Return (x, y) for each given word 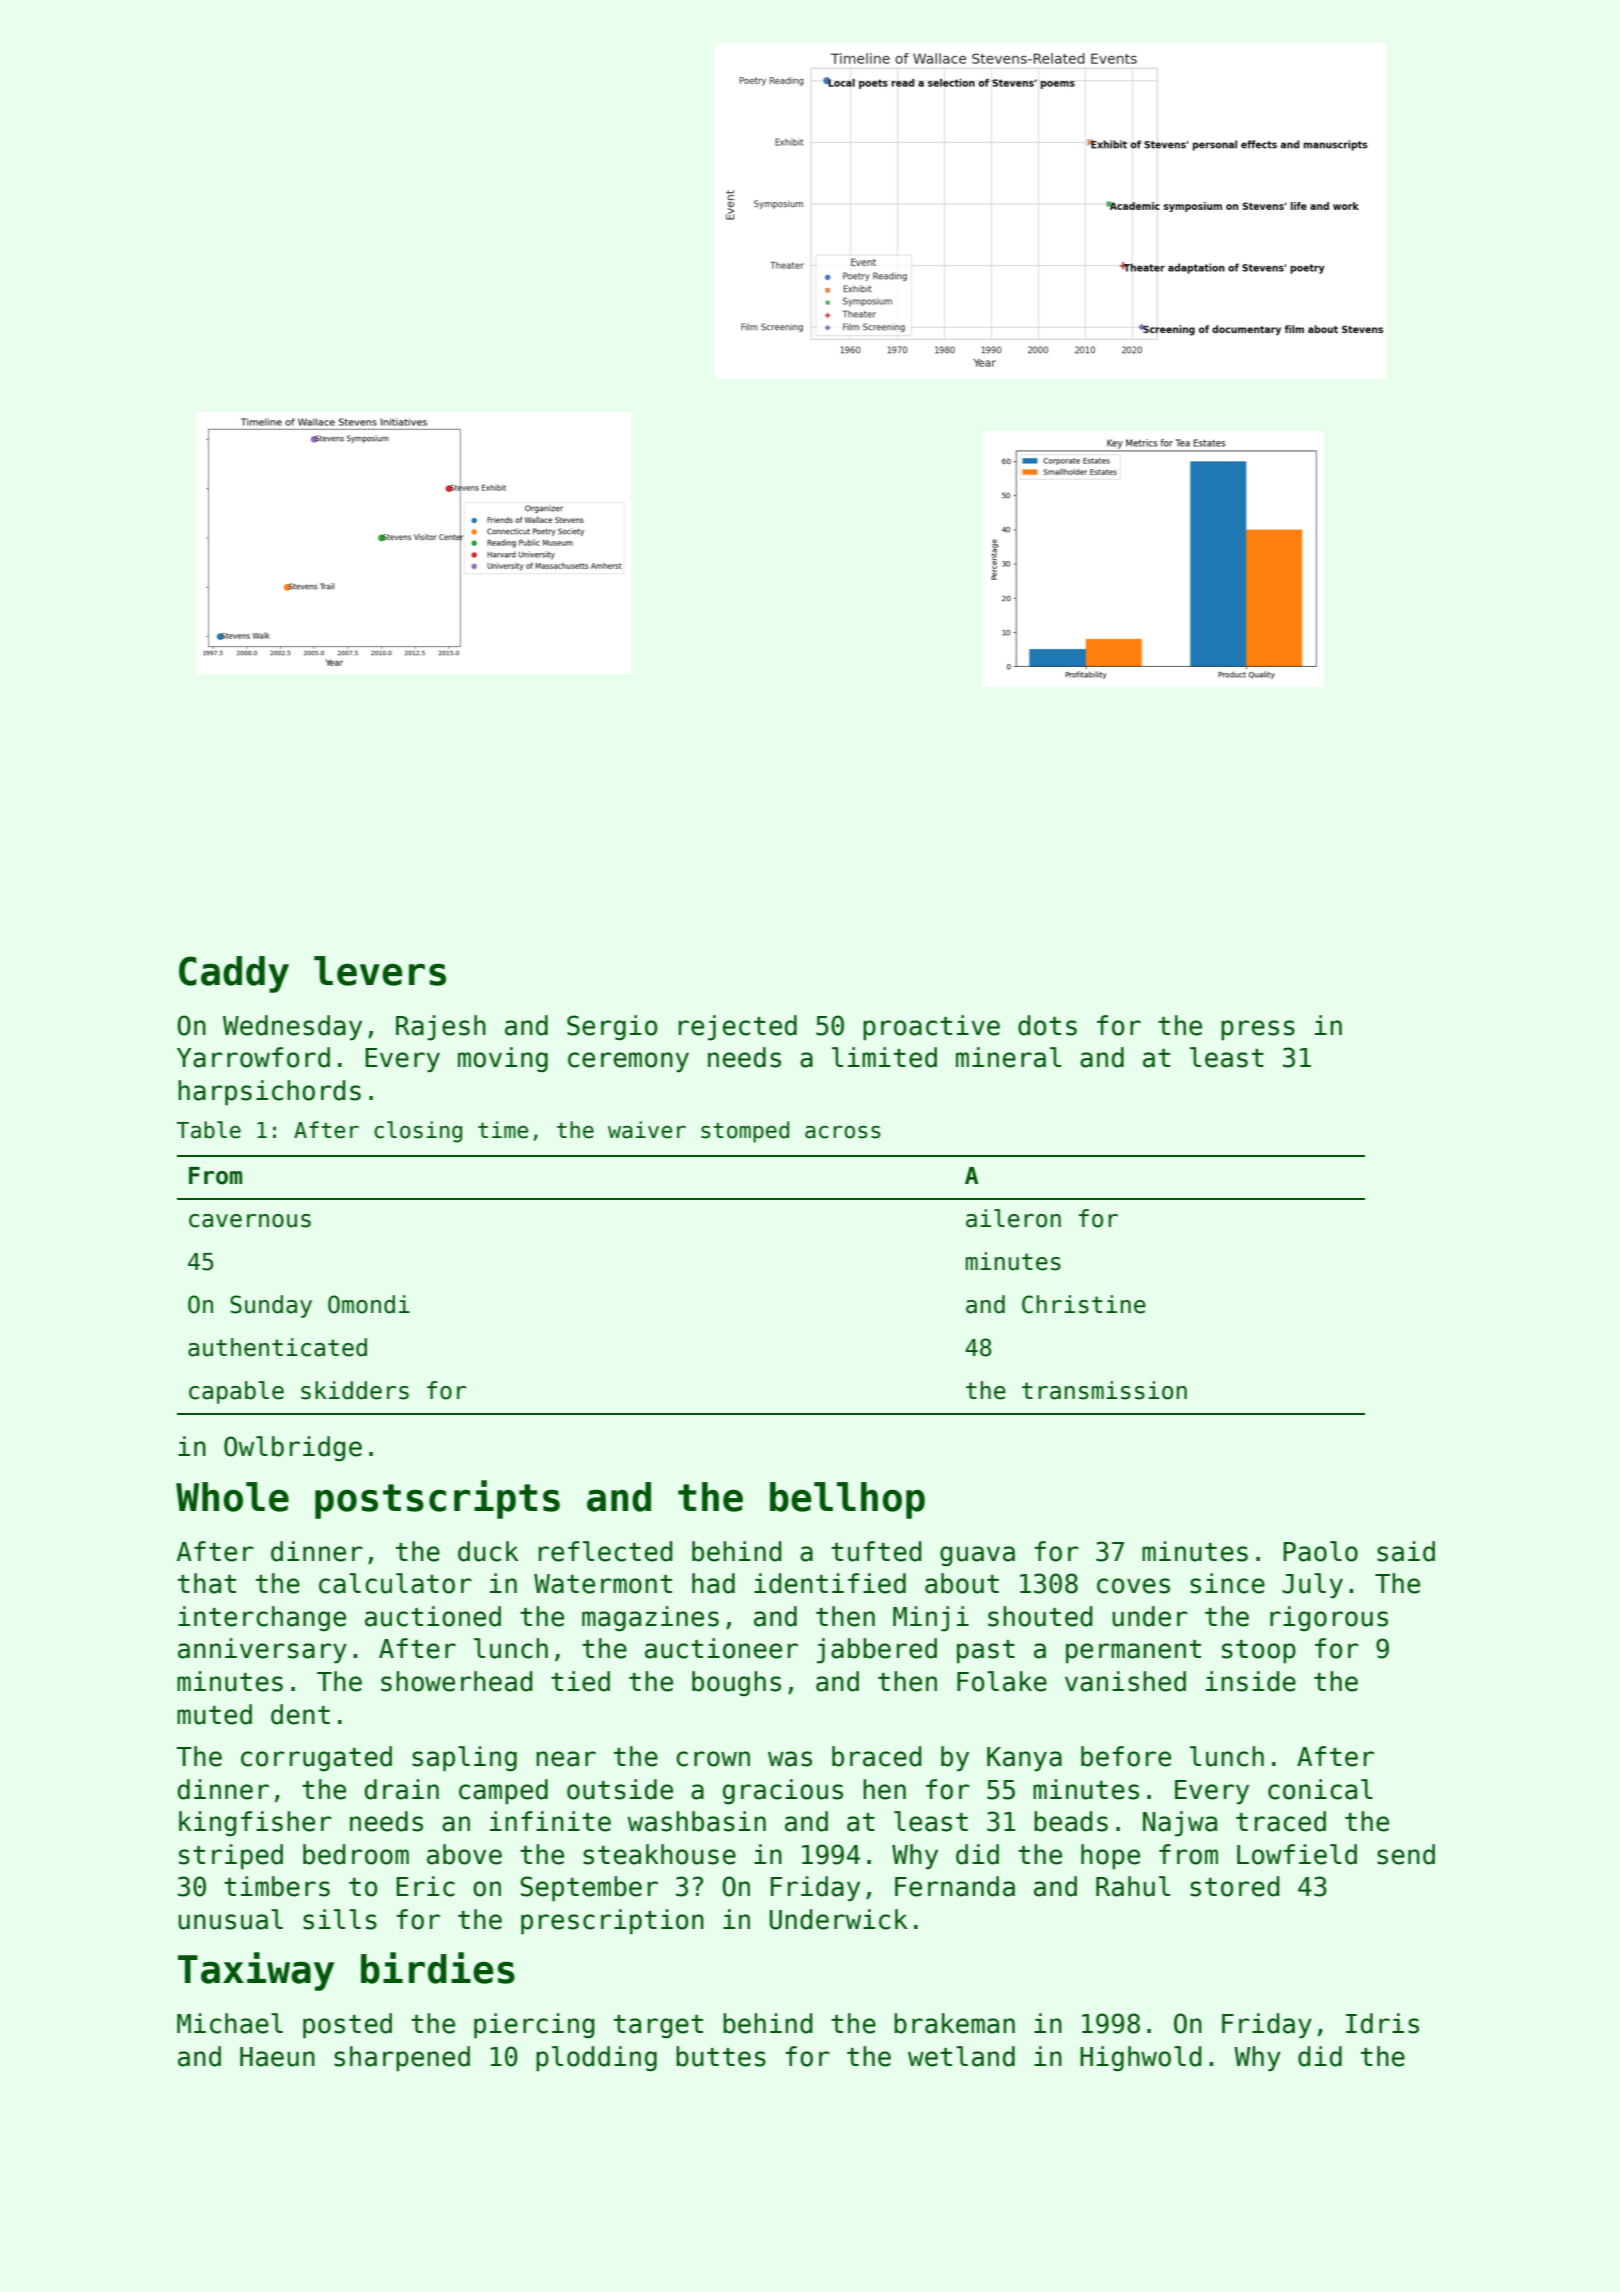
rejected (738, 1028)
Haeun (277, 2057)
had (713, 1583)
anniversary (262, 1651)
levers (380, 971)
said (1406, 1551)
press (1258, 1030)
